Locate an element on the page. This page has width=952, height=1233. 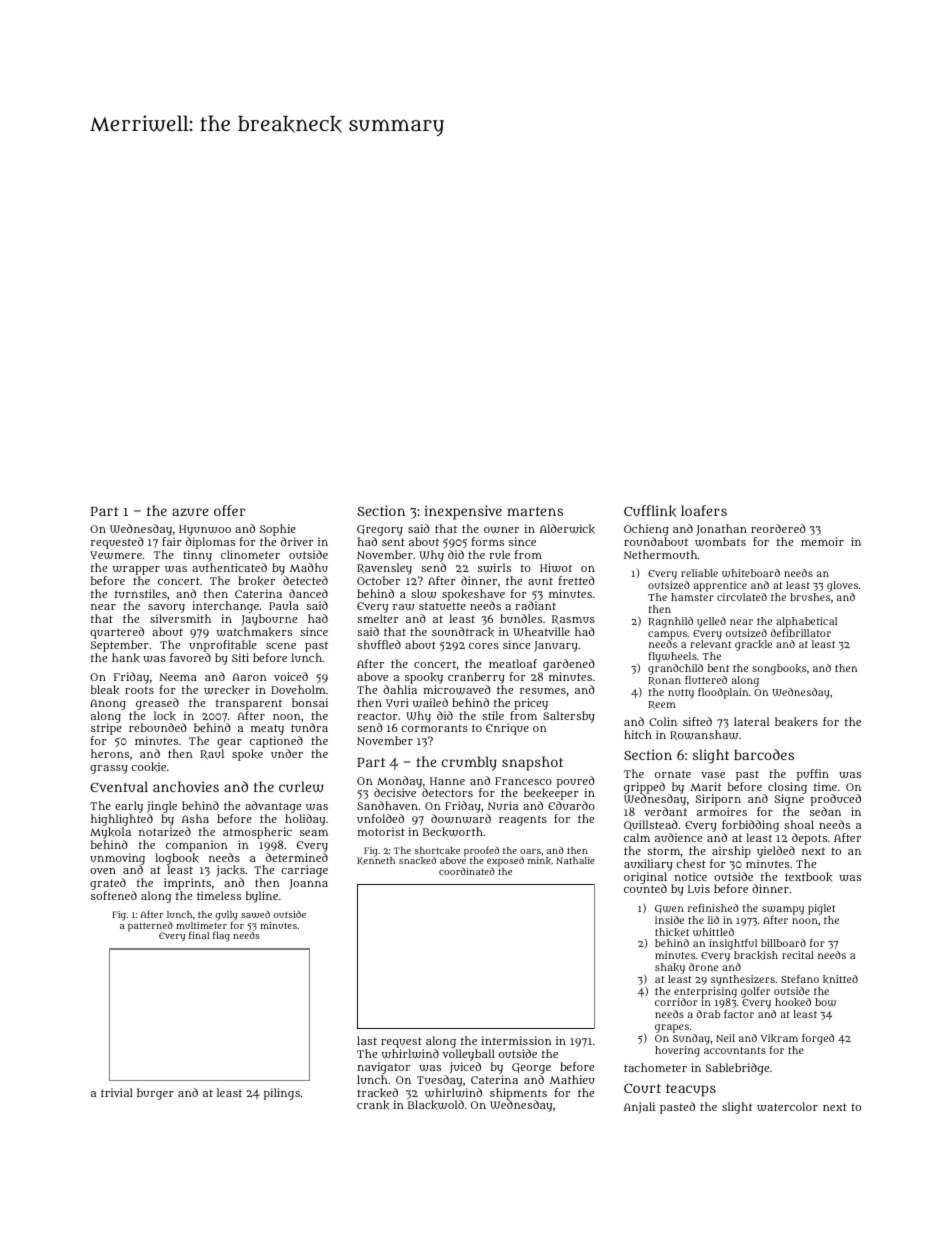
burger is located at coordinates (155, 1094).
